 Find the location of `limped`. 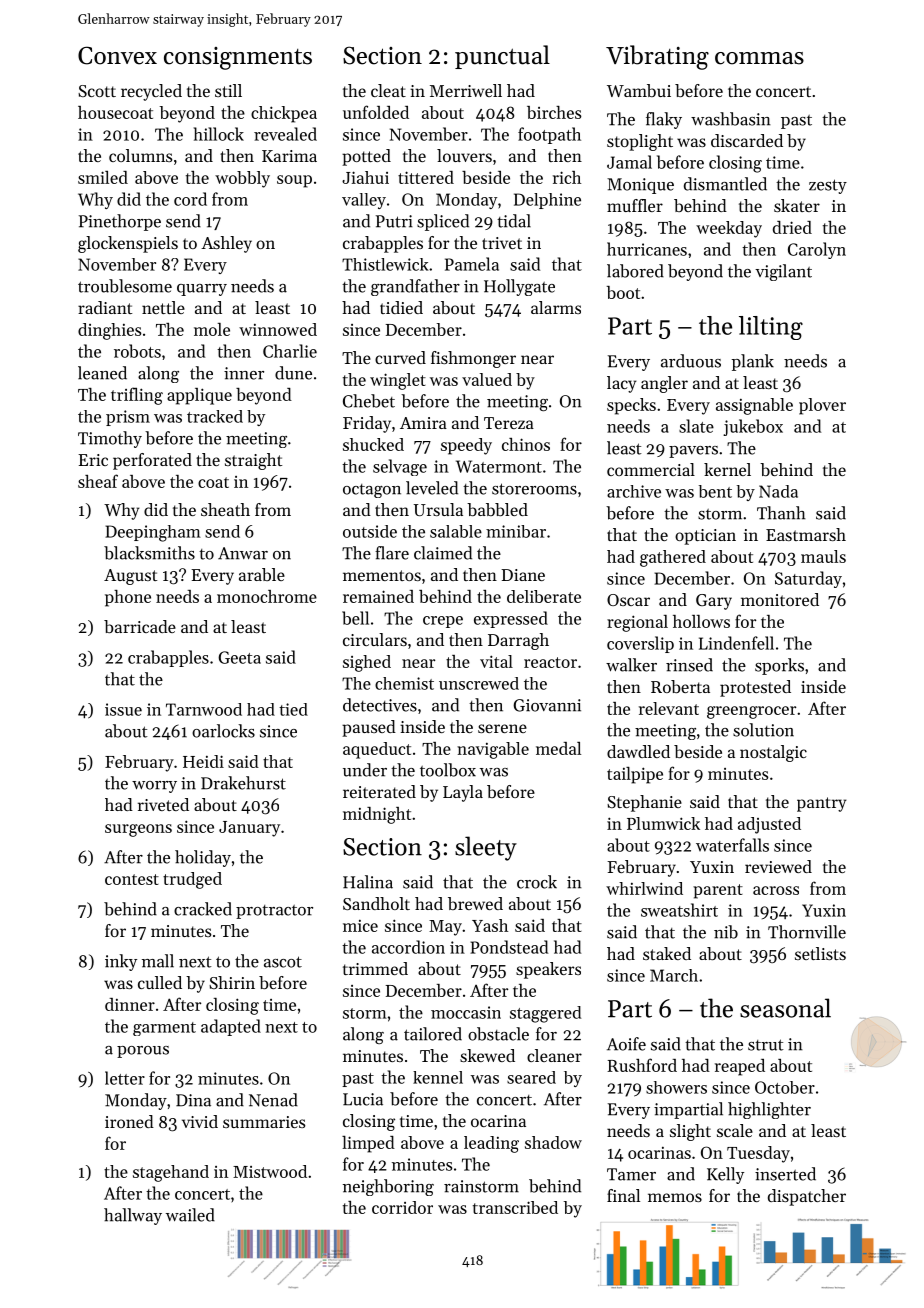

limped is located at coordinates (368, 1144).
